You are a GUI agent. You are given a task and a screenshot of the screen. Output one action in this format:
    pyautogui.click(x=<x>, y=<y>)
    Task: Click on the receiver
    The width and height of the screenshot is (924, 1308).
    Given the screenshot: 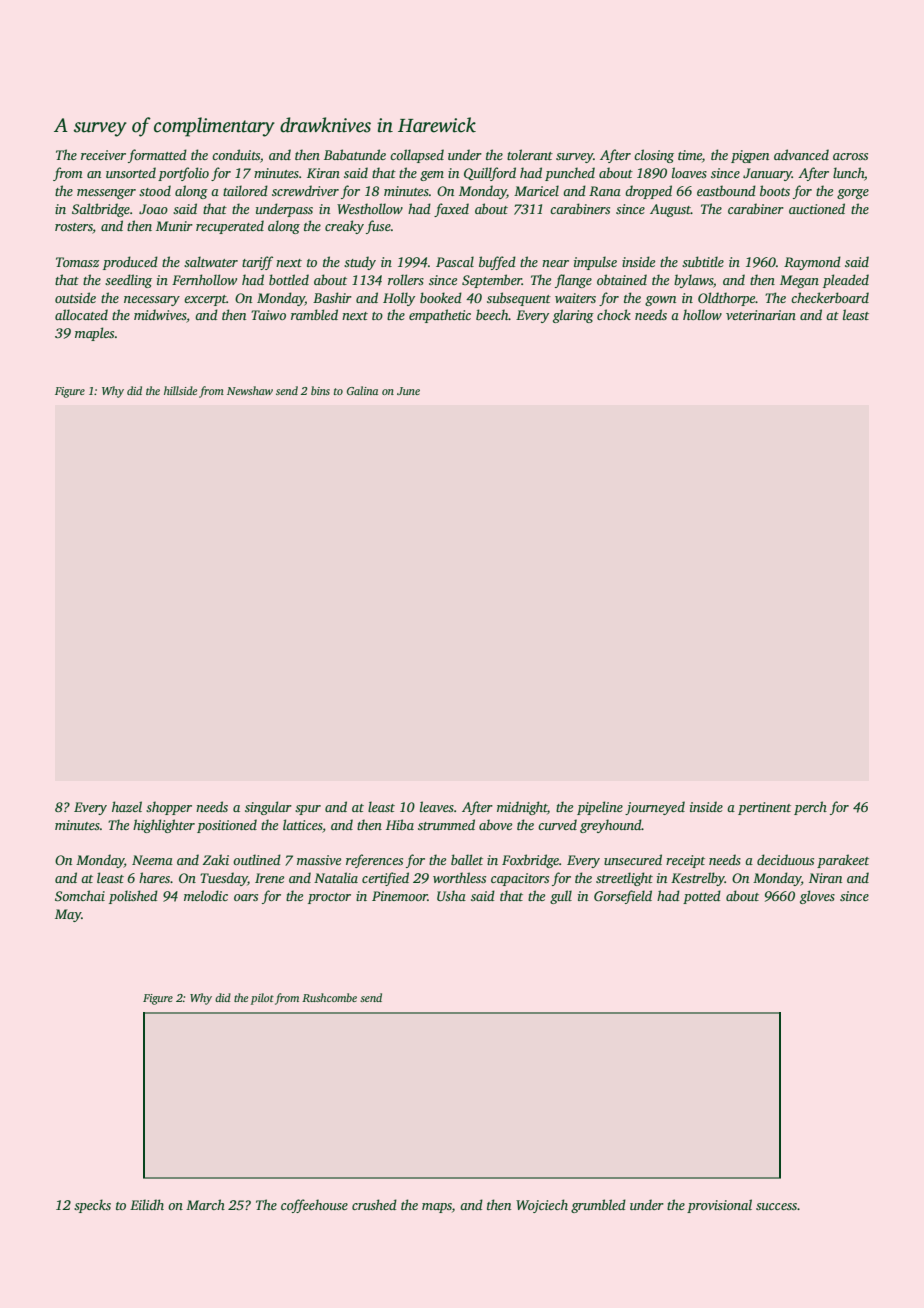 What is the action you would take?
    pyautogui.click(x=103, y=155)
